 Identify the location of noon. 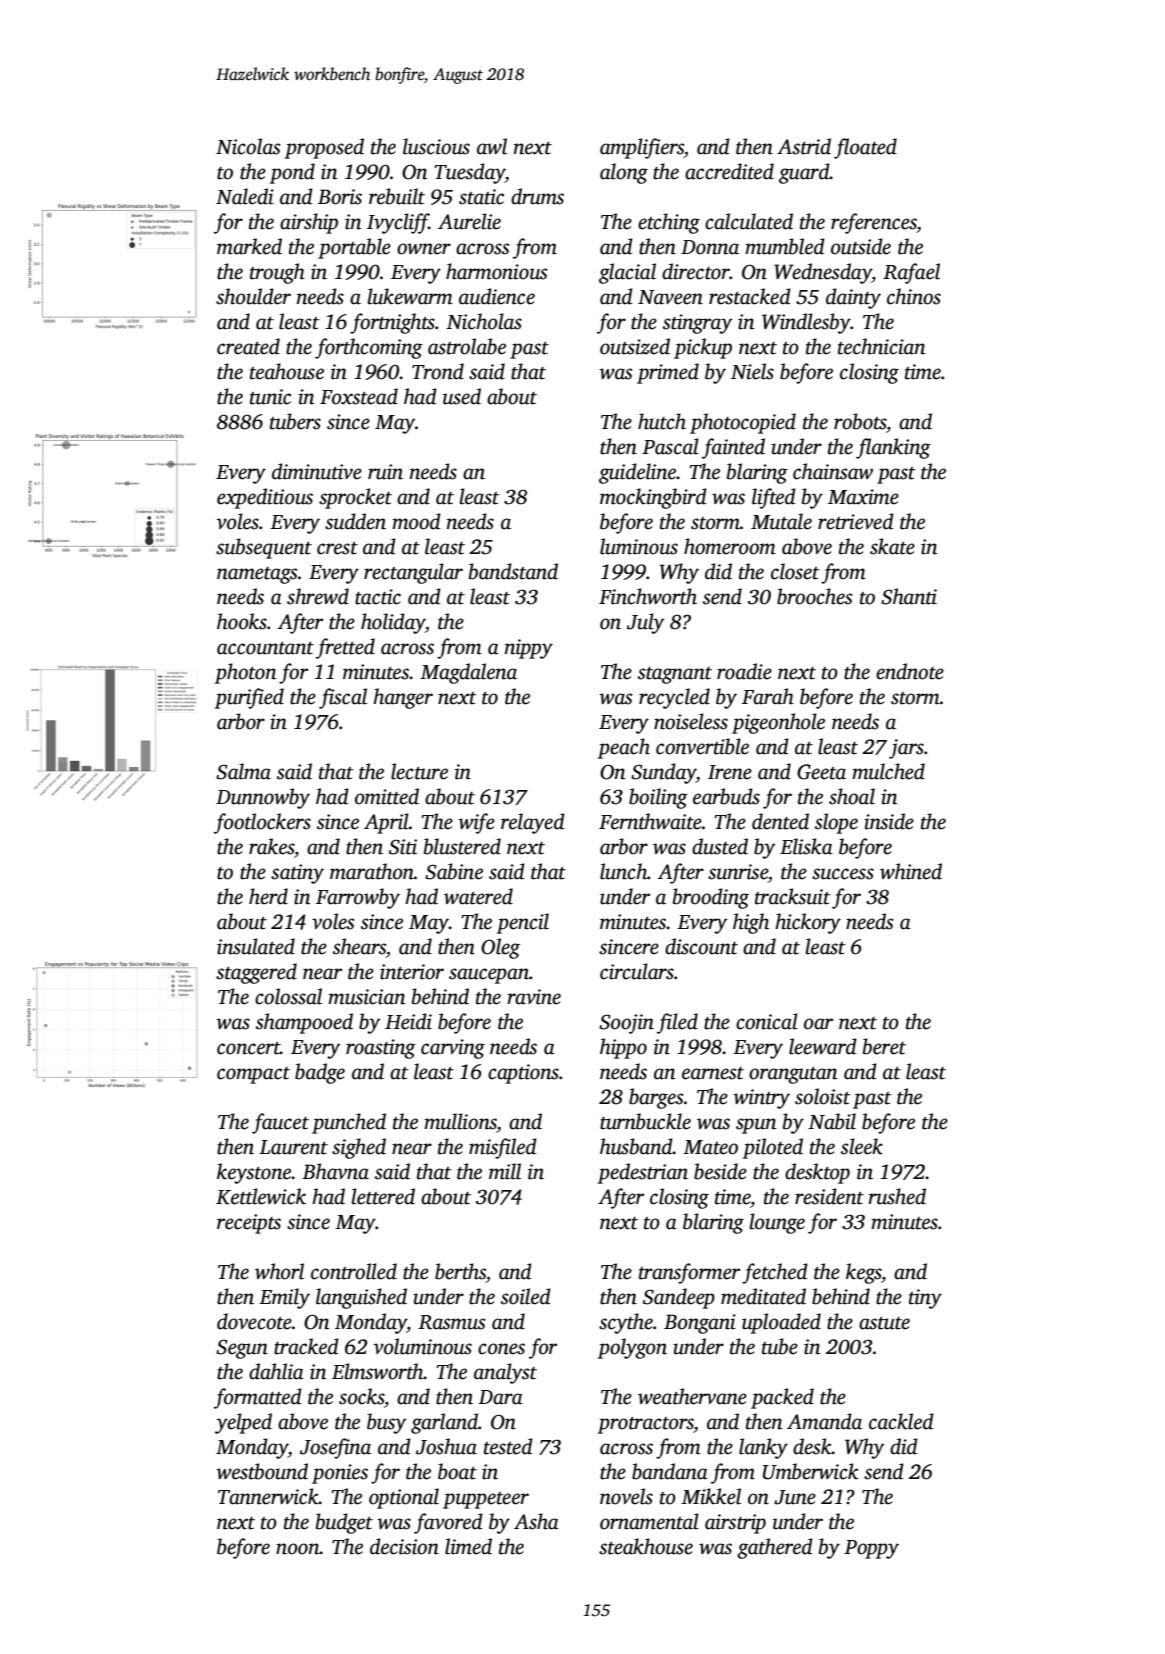
(298, 1549).
